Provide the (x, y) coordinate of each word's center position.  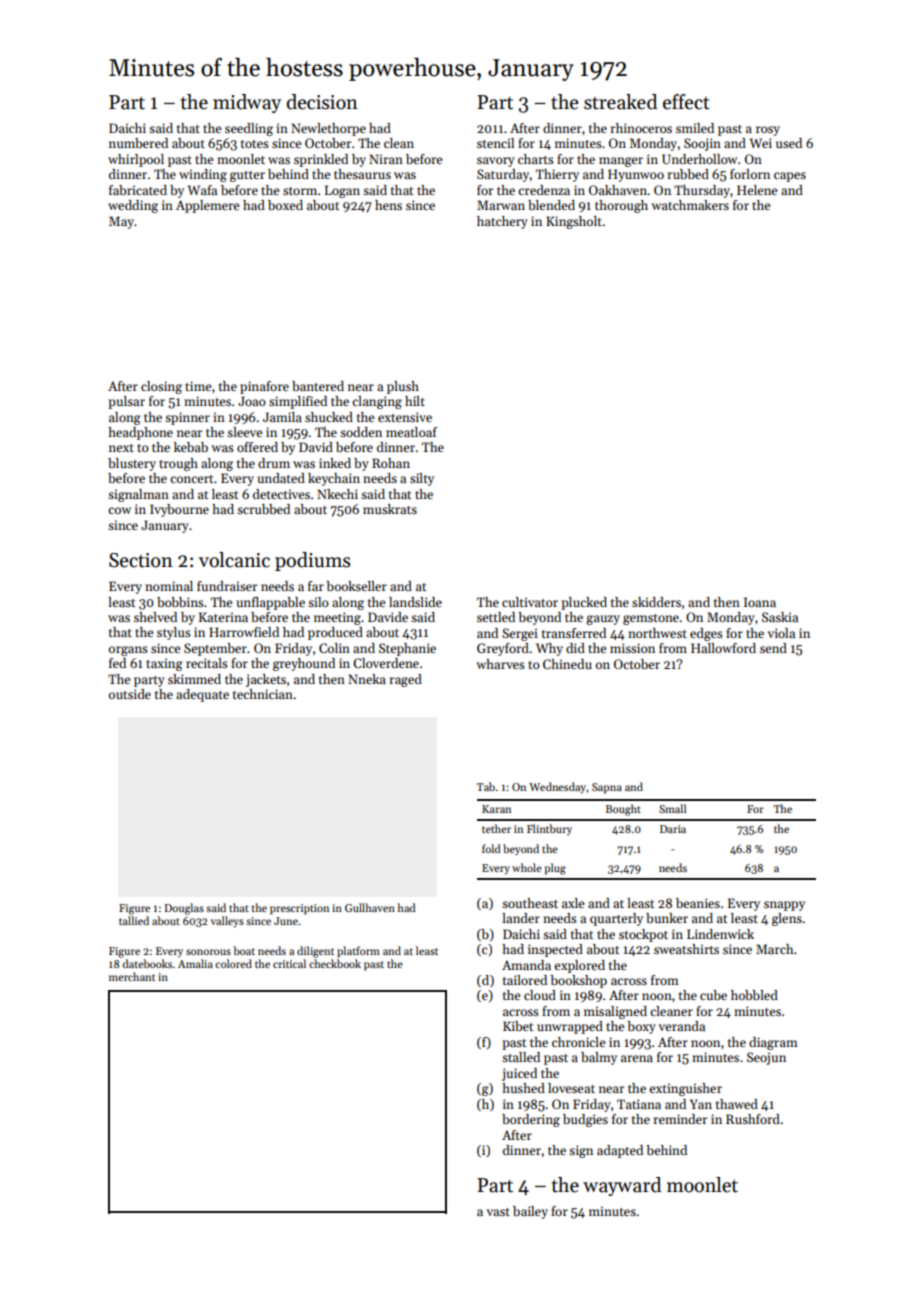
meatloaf (411, 432)
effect (686, 102)
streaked (620, 102)
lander (521, 918)
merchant (132, 976)
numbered (138, 143)
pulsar (126, 402)
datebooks (147, 963)
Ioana (760, 602)
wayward (622, 1186)
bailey (530, 1212)
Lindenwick (720, 934)
